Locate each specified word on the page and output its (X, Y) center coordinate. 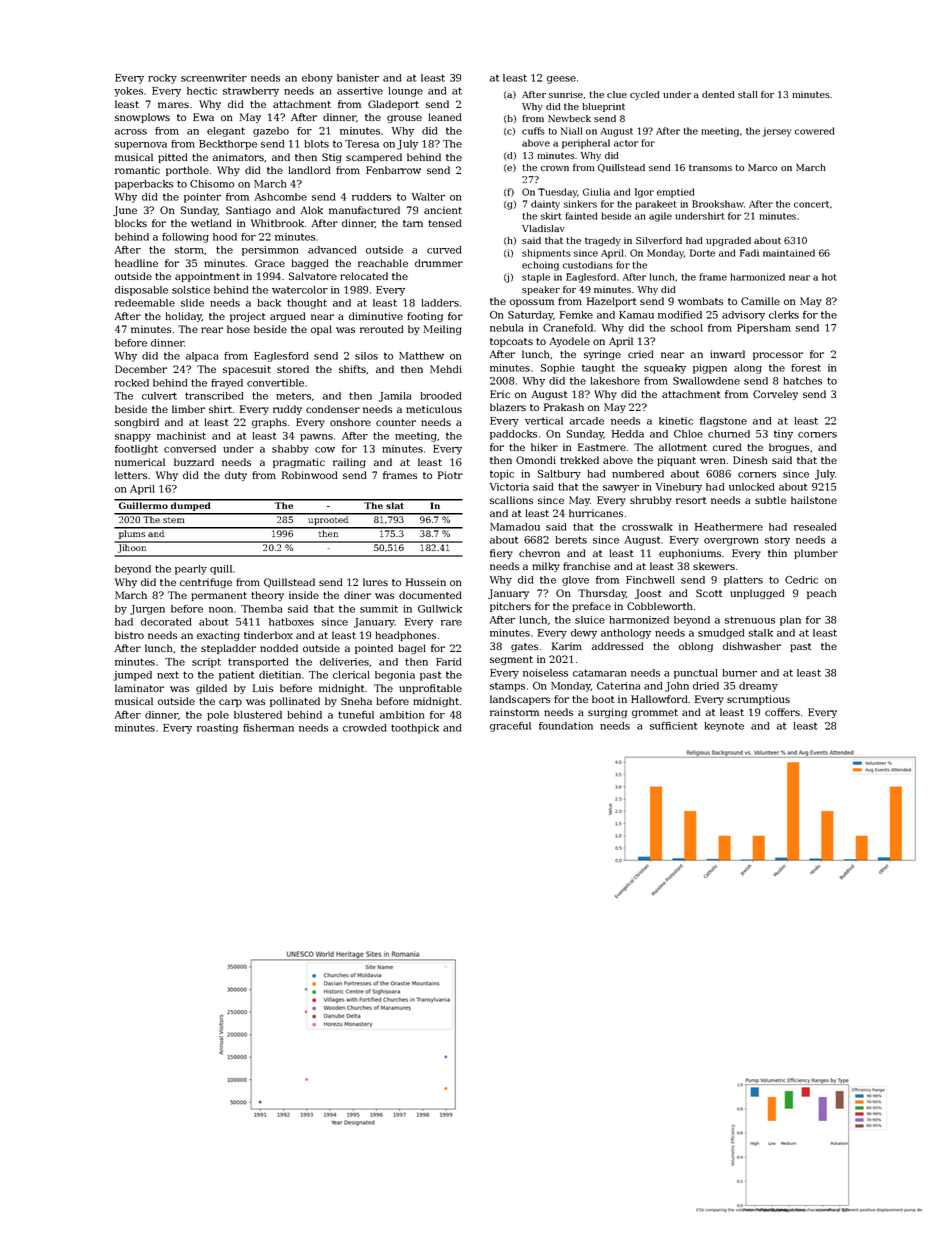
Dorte (702, 253)
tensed (445, 223)
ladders (440, 303)
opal (321, 330)
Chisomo (212, 184)
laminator (139, 688)
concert (811, 204)
